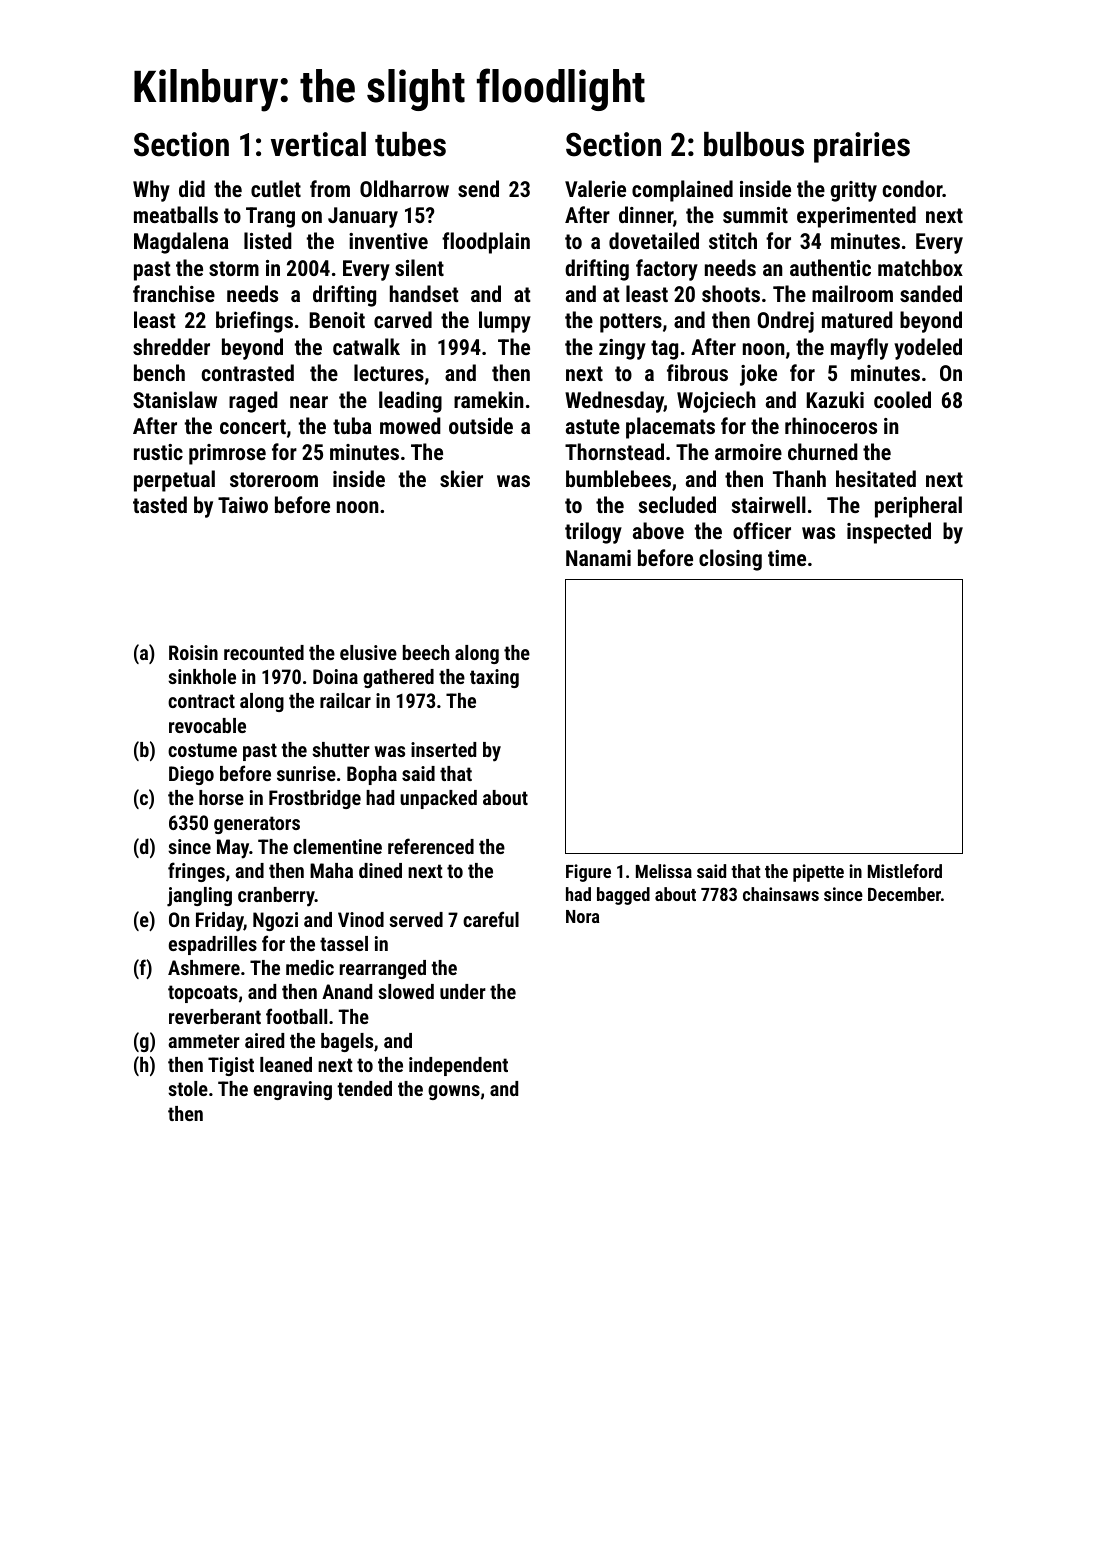  I want to click on Ashmere, so click(204, 967).
